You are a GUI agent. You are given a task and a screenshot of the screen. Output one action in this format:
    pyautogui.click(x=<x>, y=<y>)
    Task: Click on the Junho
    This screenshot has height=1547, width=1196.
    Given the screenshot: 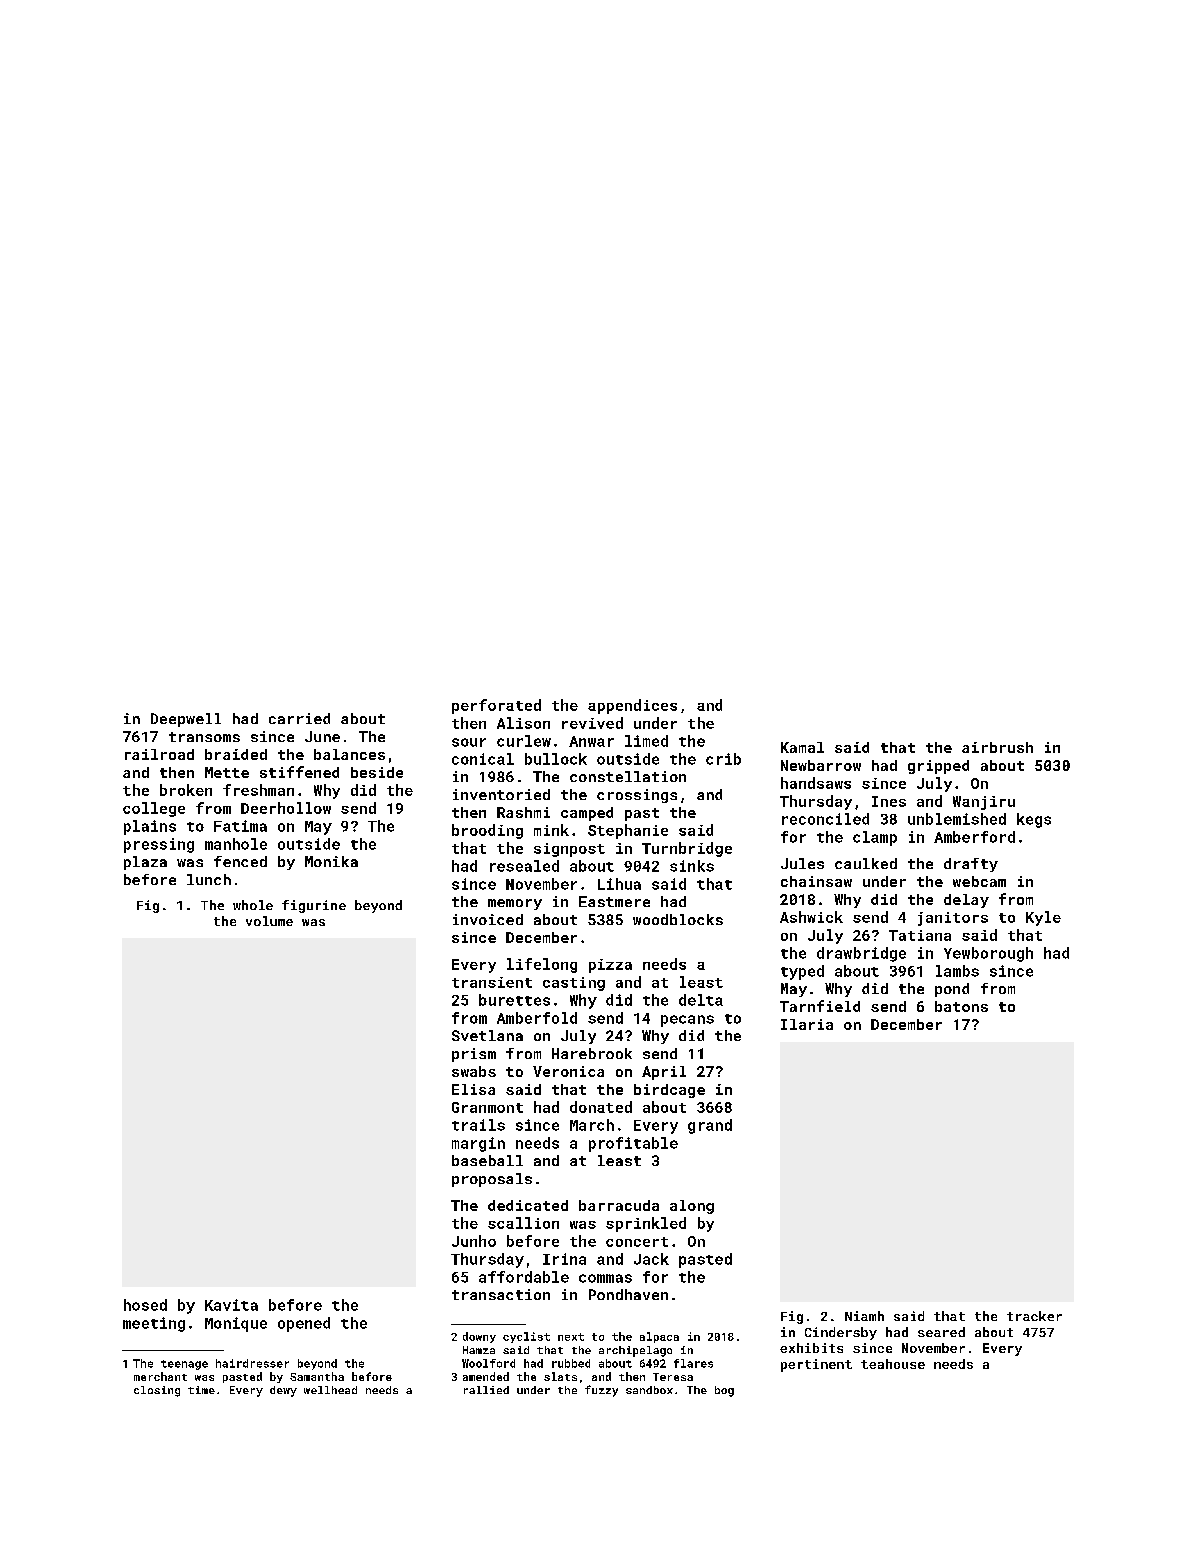 What is the action you would take?
    pyautogui.click(x=474, y=1241)
